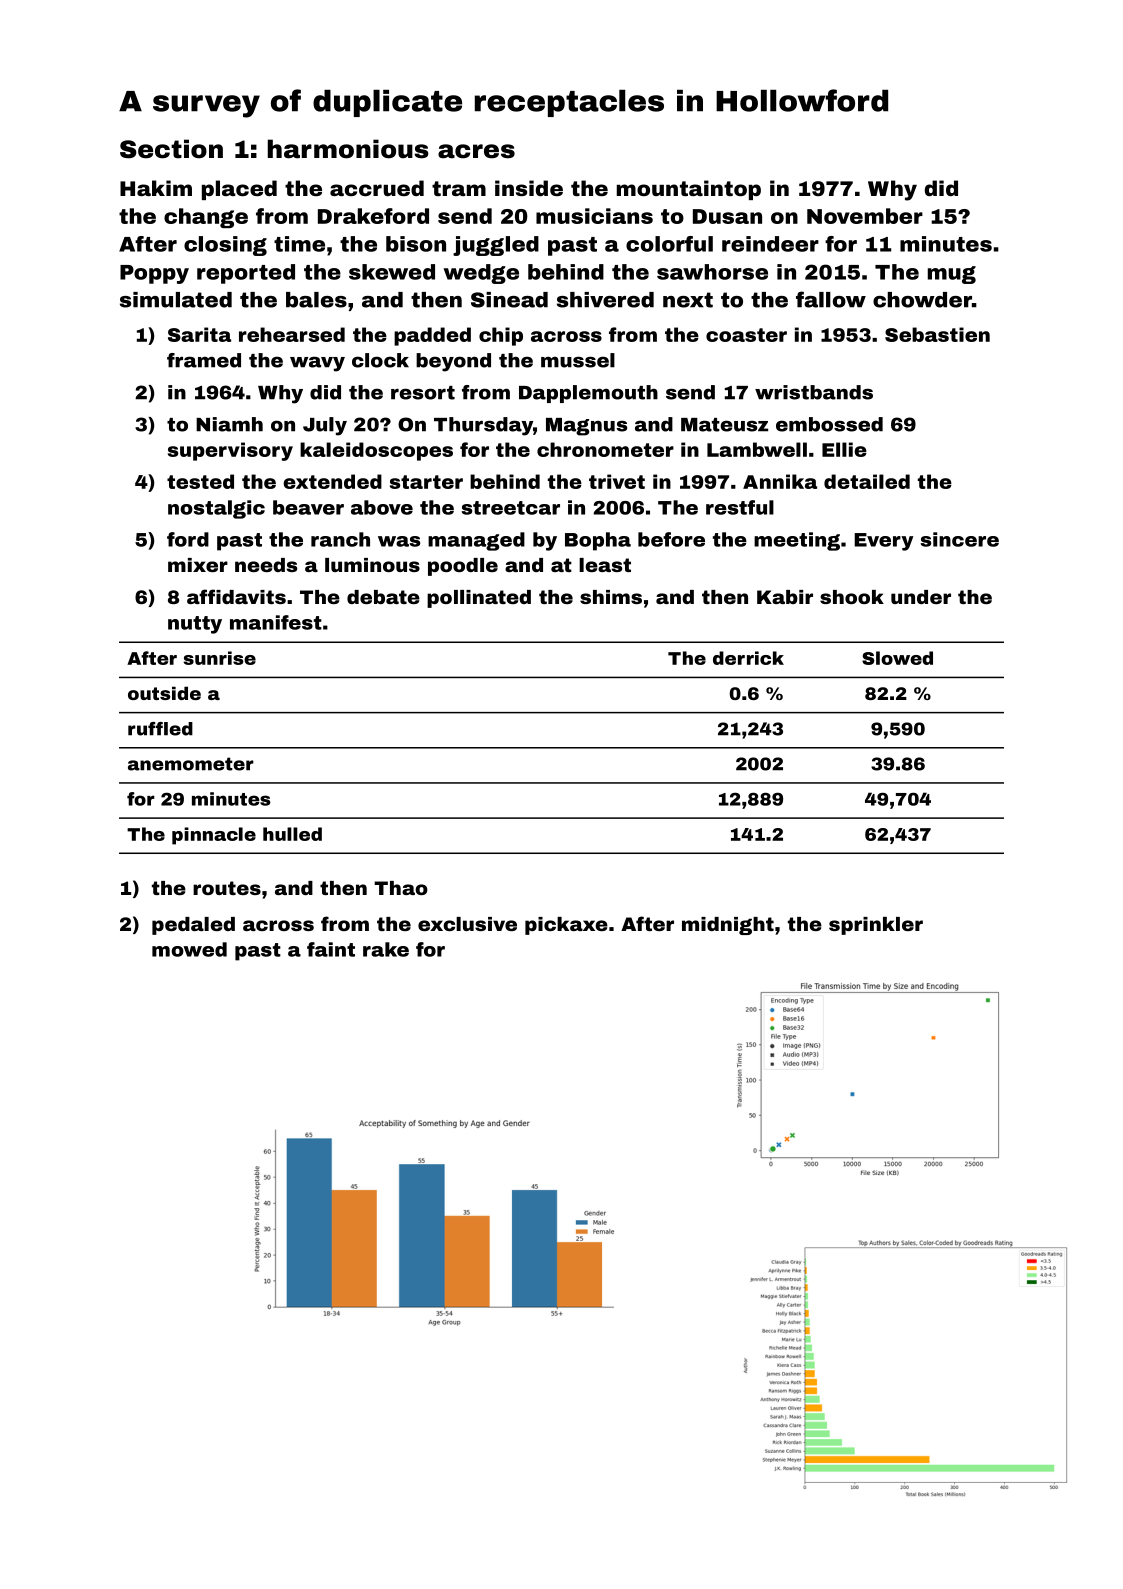  What do you see at coordinates (401, 888) in the page?
I see `Thao` at bounding box center [401, 888].
